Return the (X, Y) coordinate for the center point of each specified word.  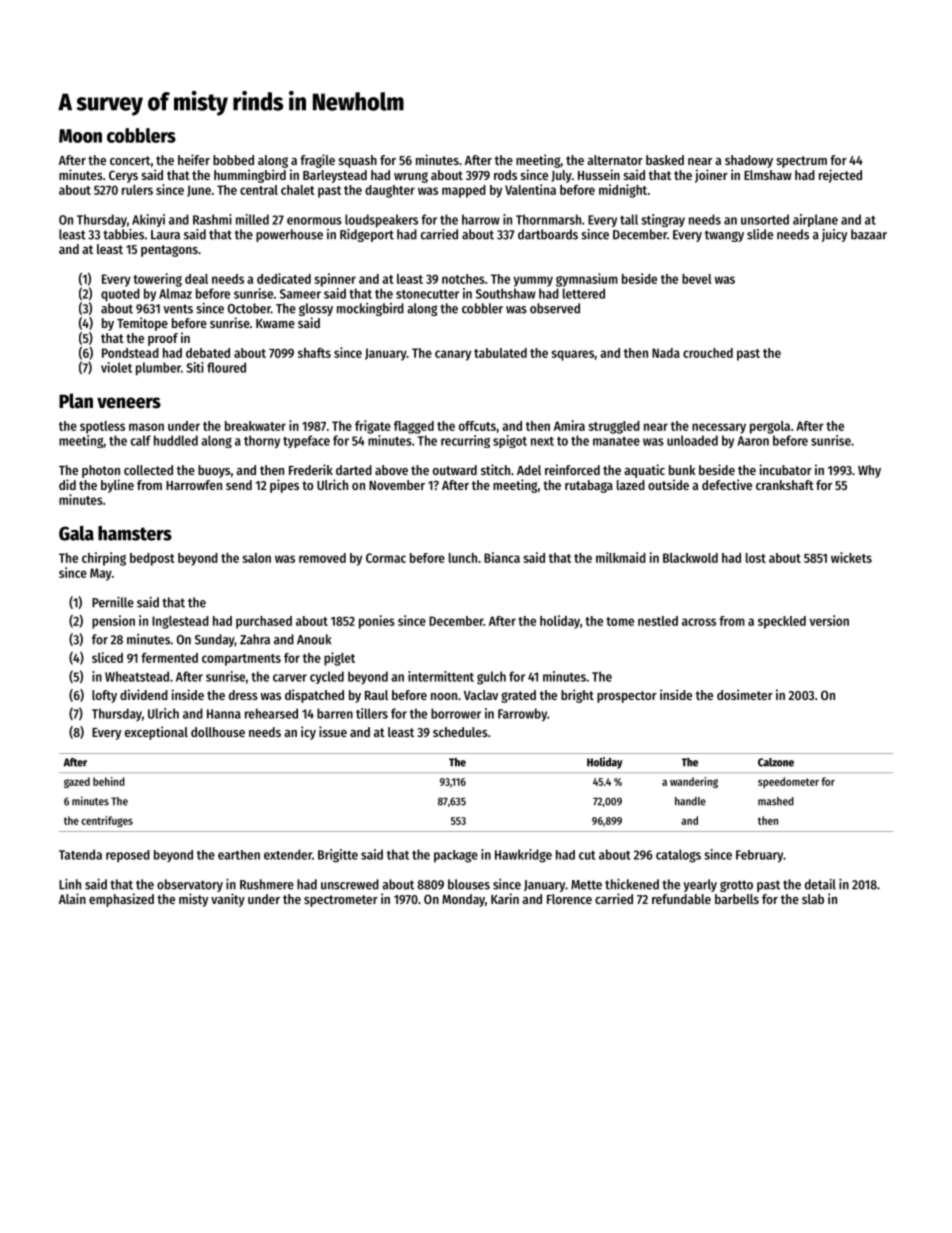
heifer (194, 159)
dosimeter (745, 694)
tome (620, 621)
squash (358, 161)
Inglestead (180, 622)
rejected (840, 176)
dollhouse (218, 732)
